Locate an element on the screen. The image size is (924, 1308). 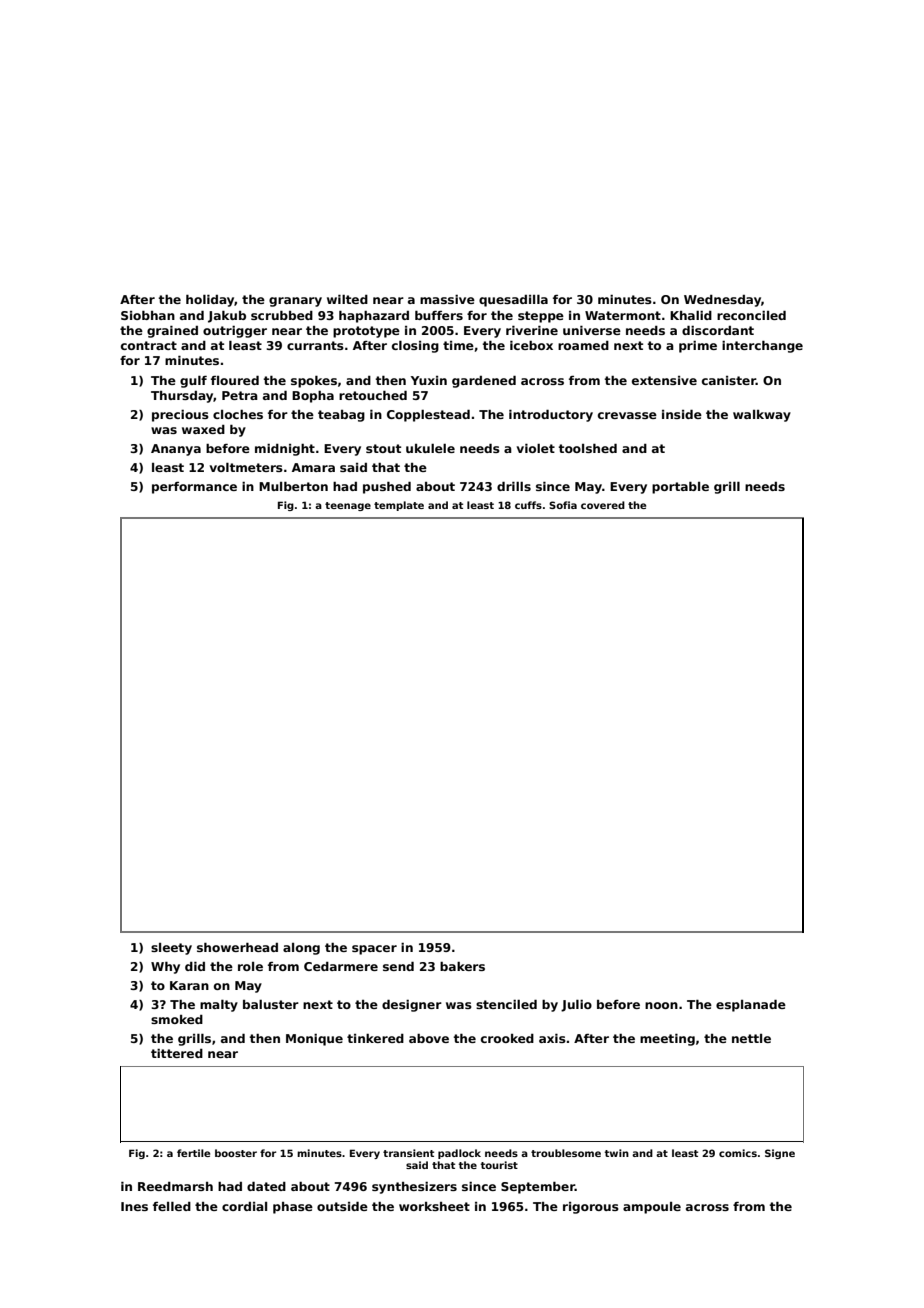
performance is located at coordinates (194, 488).
